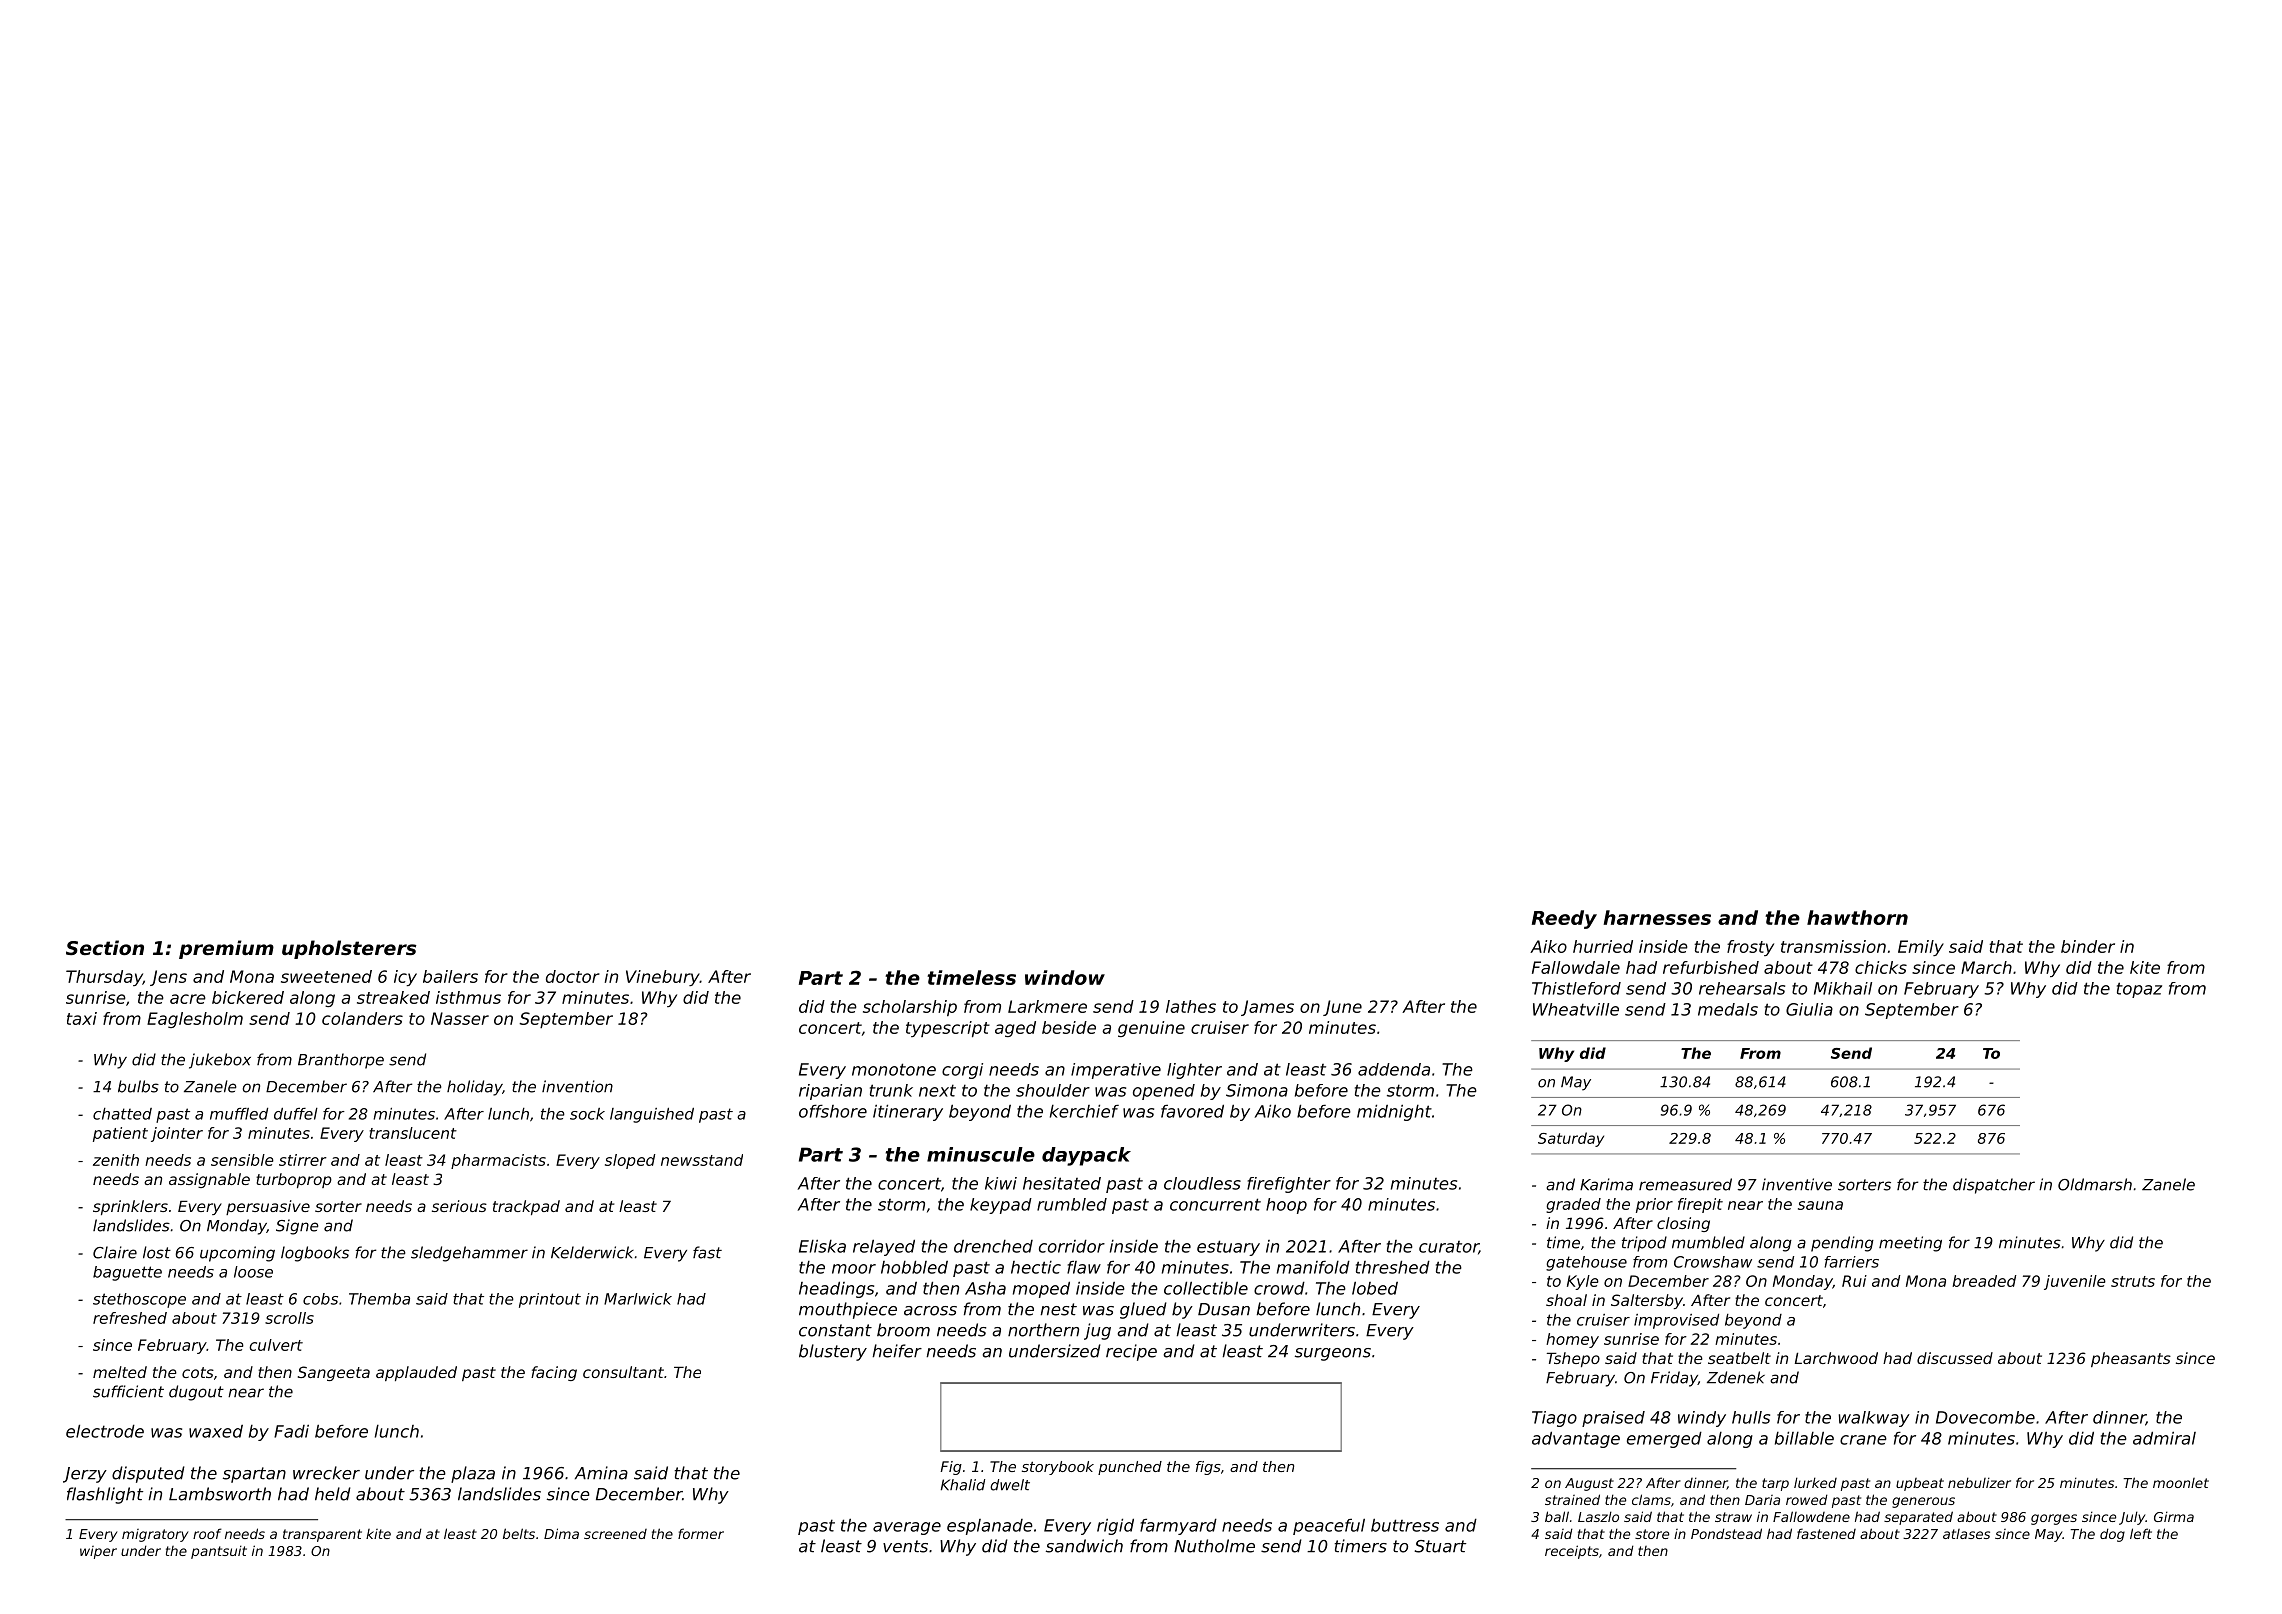 The height and width of the screenshot is (1614, 2282). I want to click on pheasants, so click(2131, 1359).
